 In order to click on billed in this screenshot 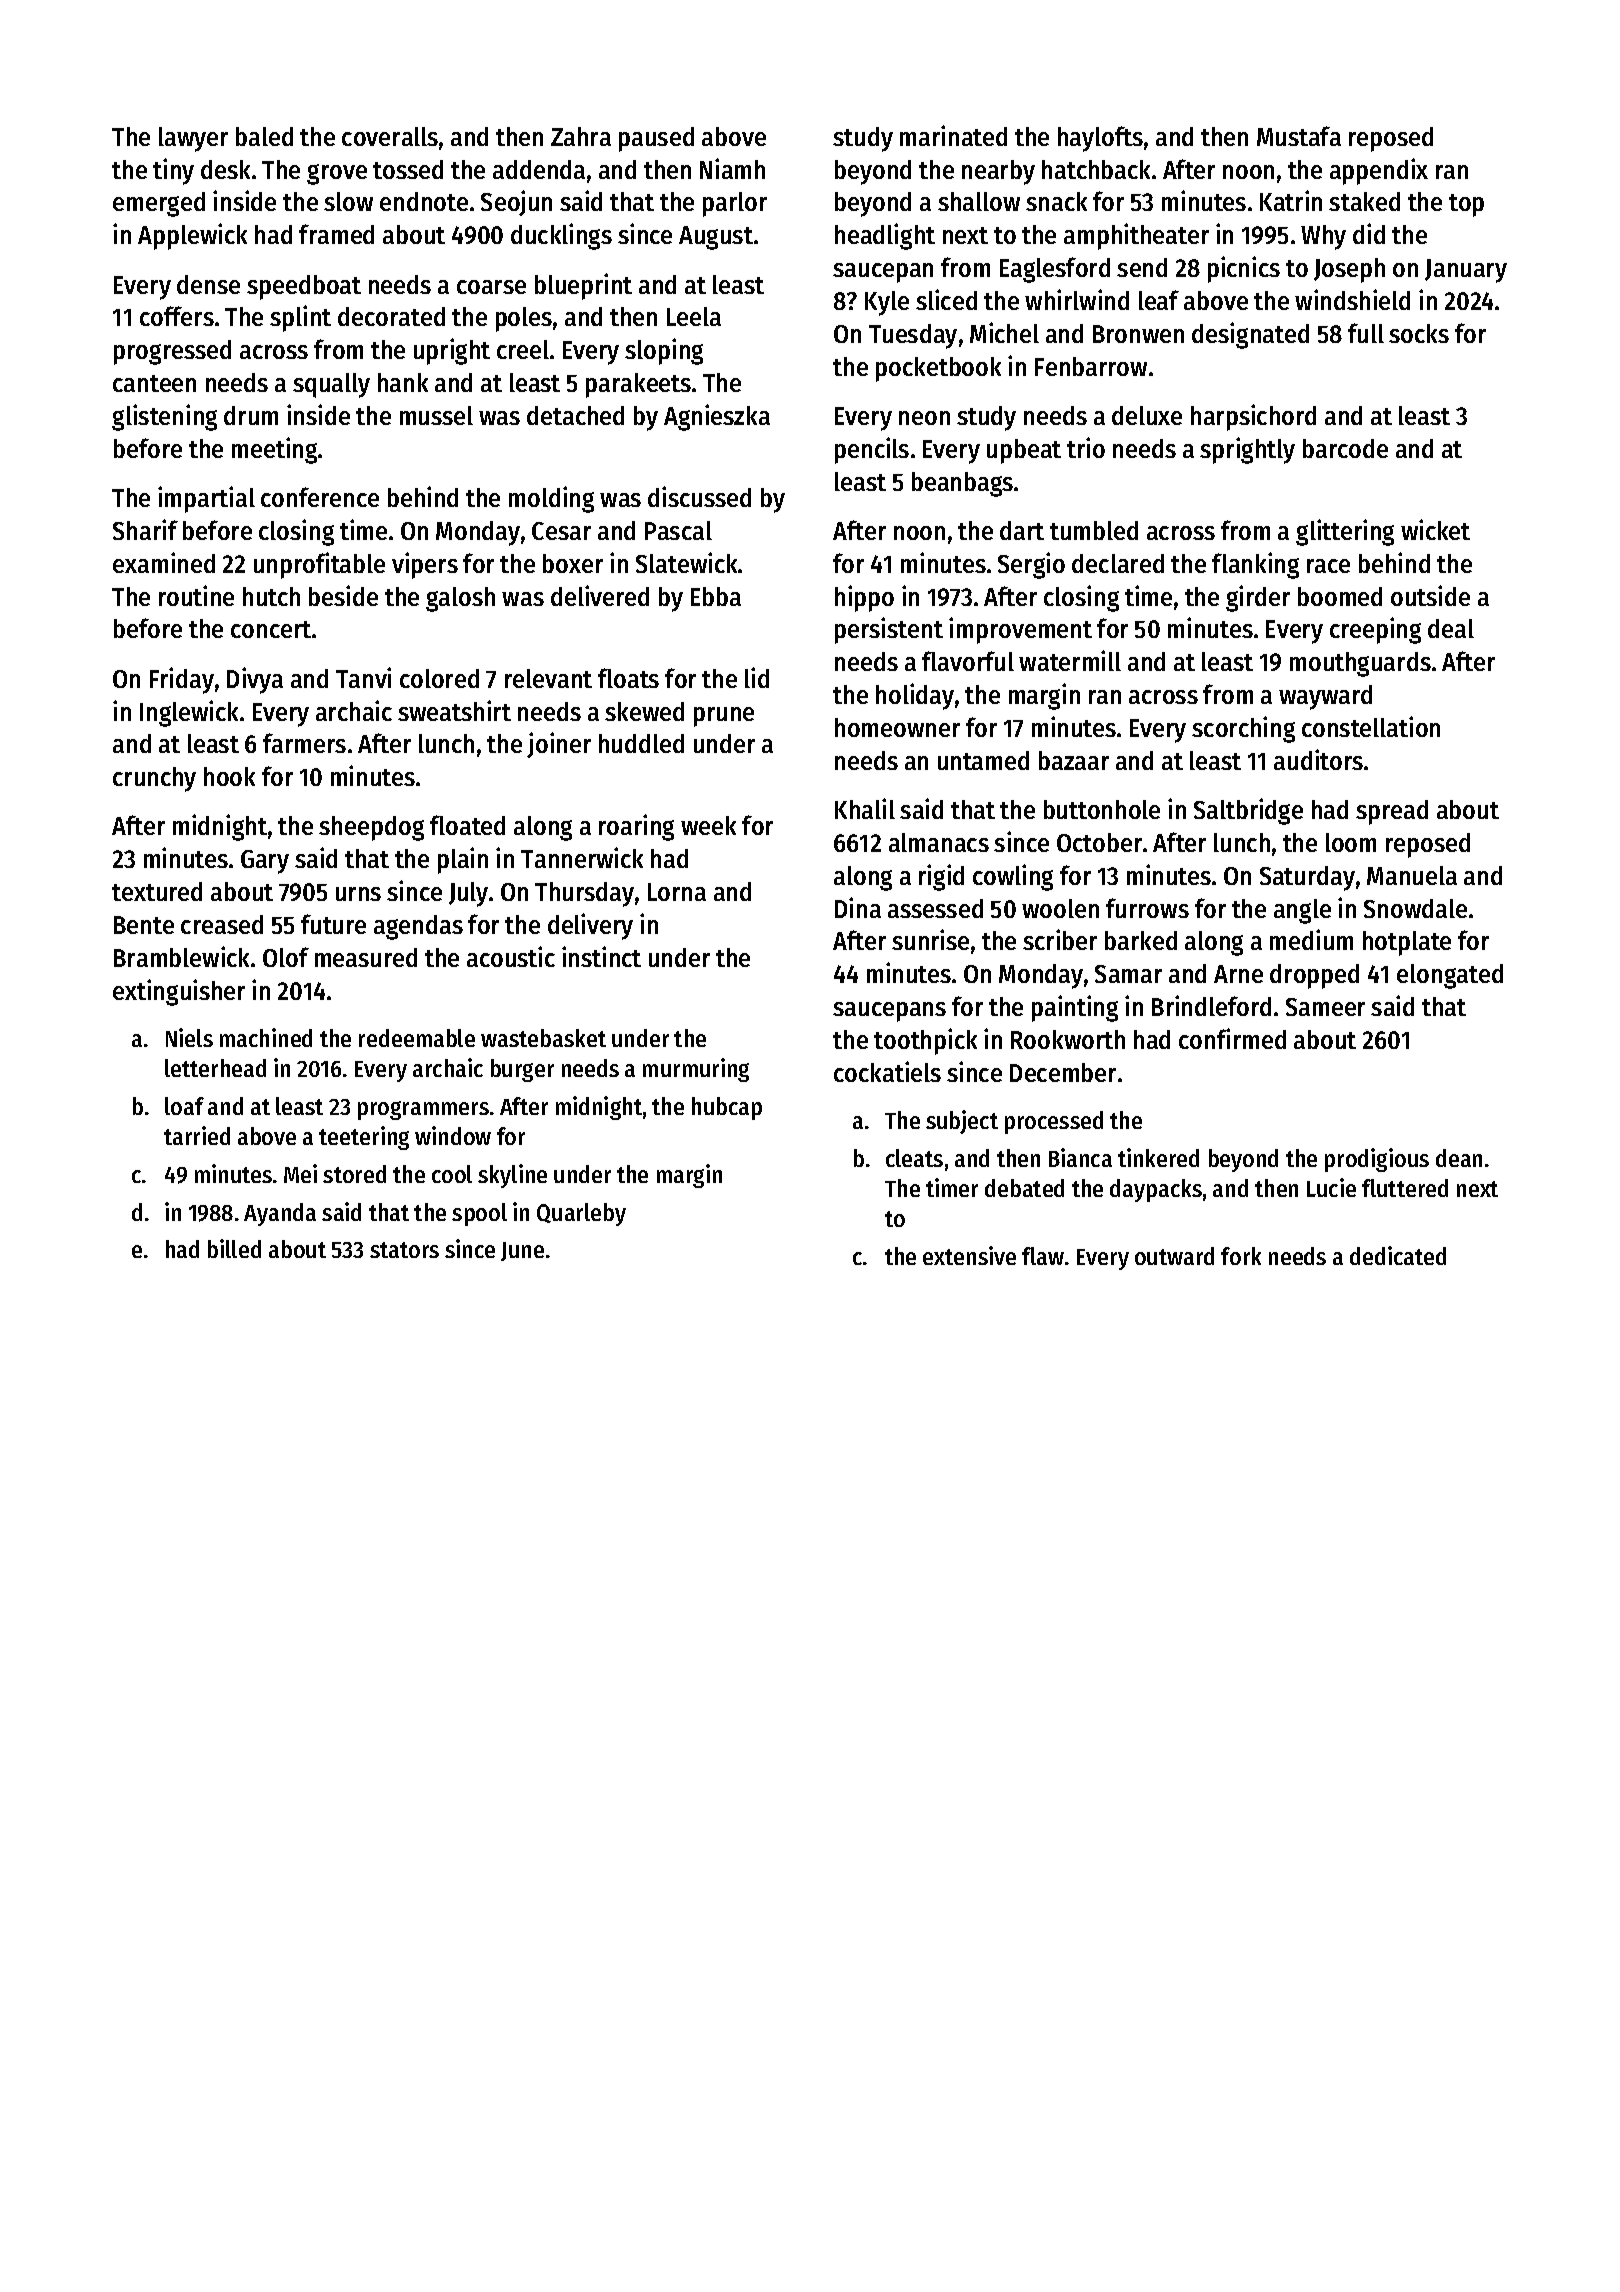, I will do `click(234, 1248)`.
